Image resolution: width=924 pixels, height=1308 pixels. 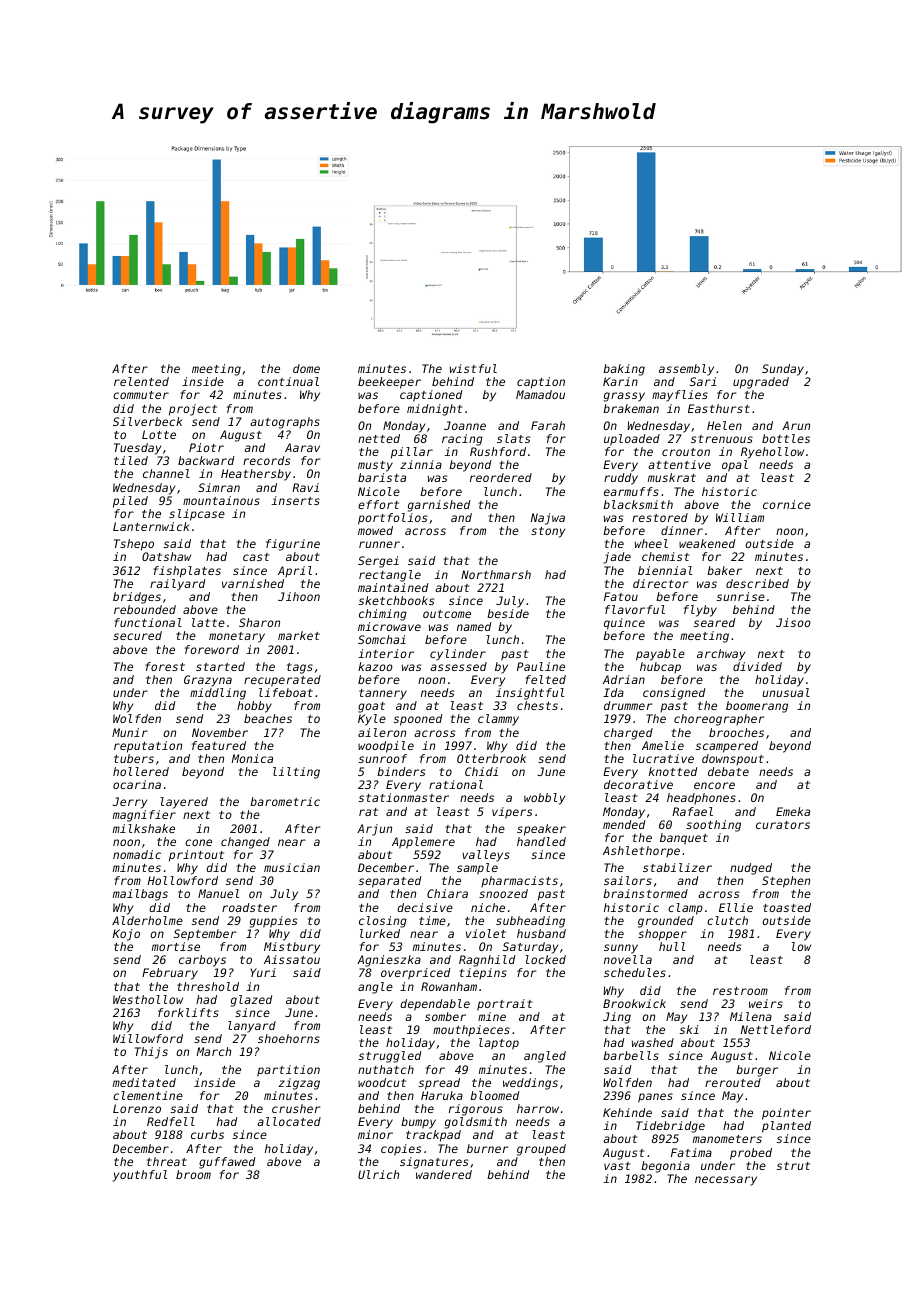 I want to click on stabilizer, so click(x=677, y=867).
